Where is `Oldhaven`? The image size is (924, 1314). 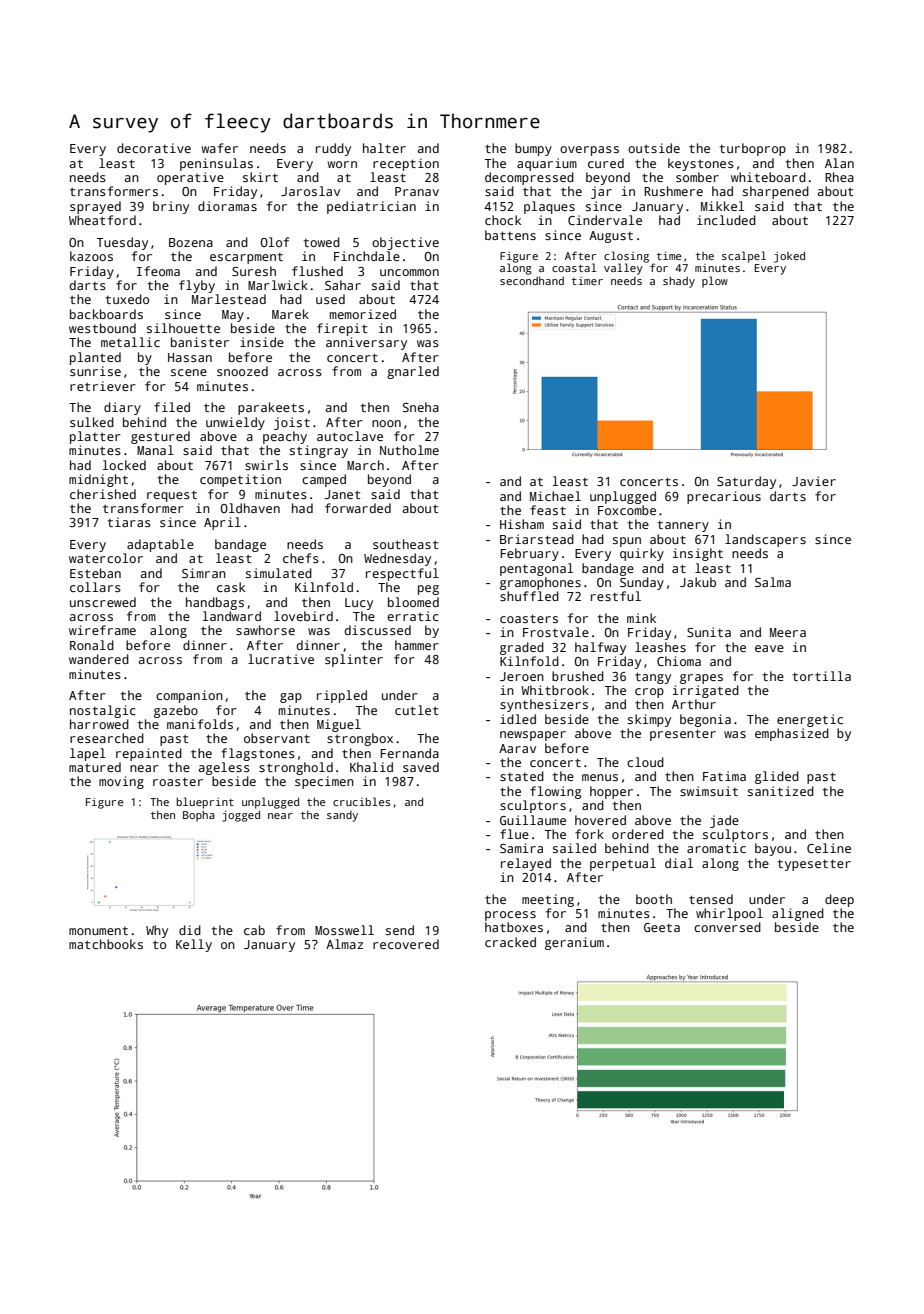 Oldhaven is located at coordinates (250, 508).
